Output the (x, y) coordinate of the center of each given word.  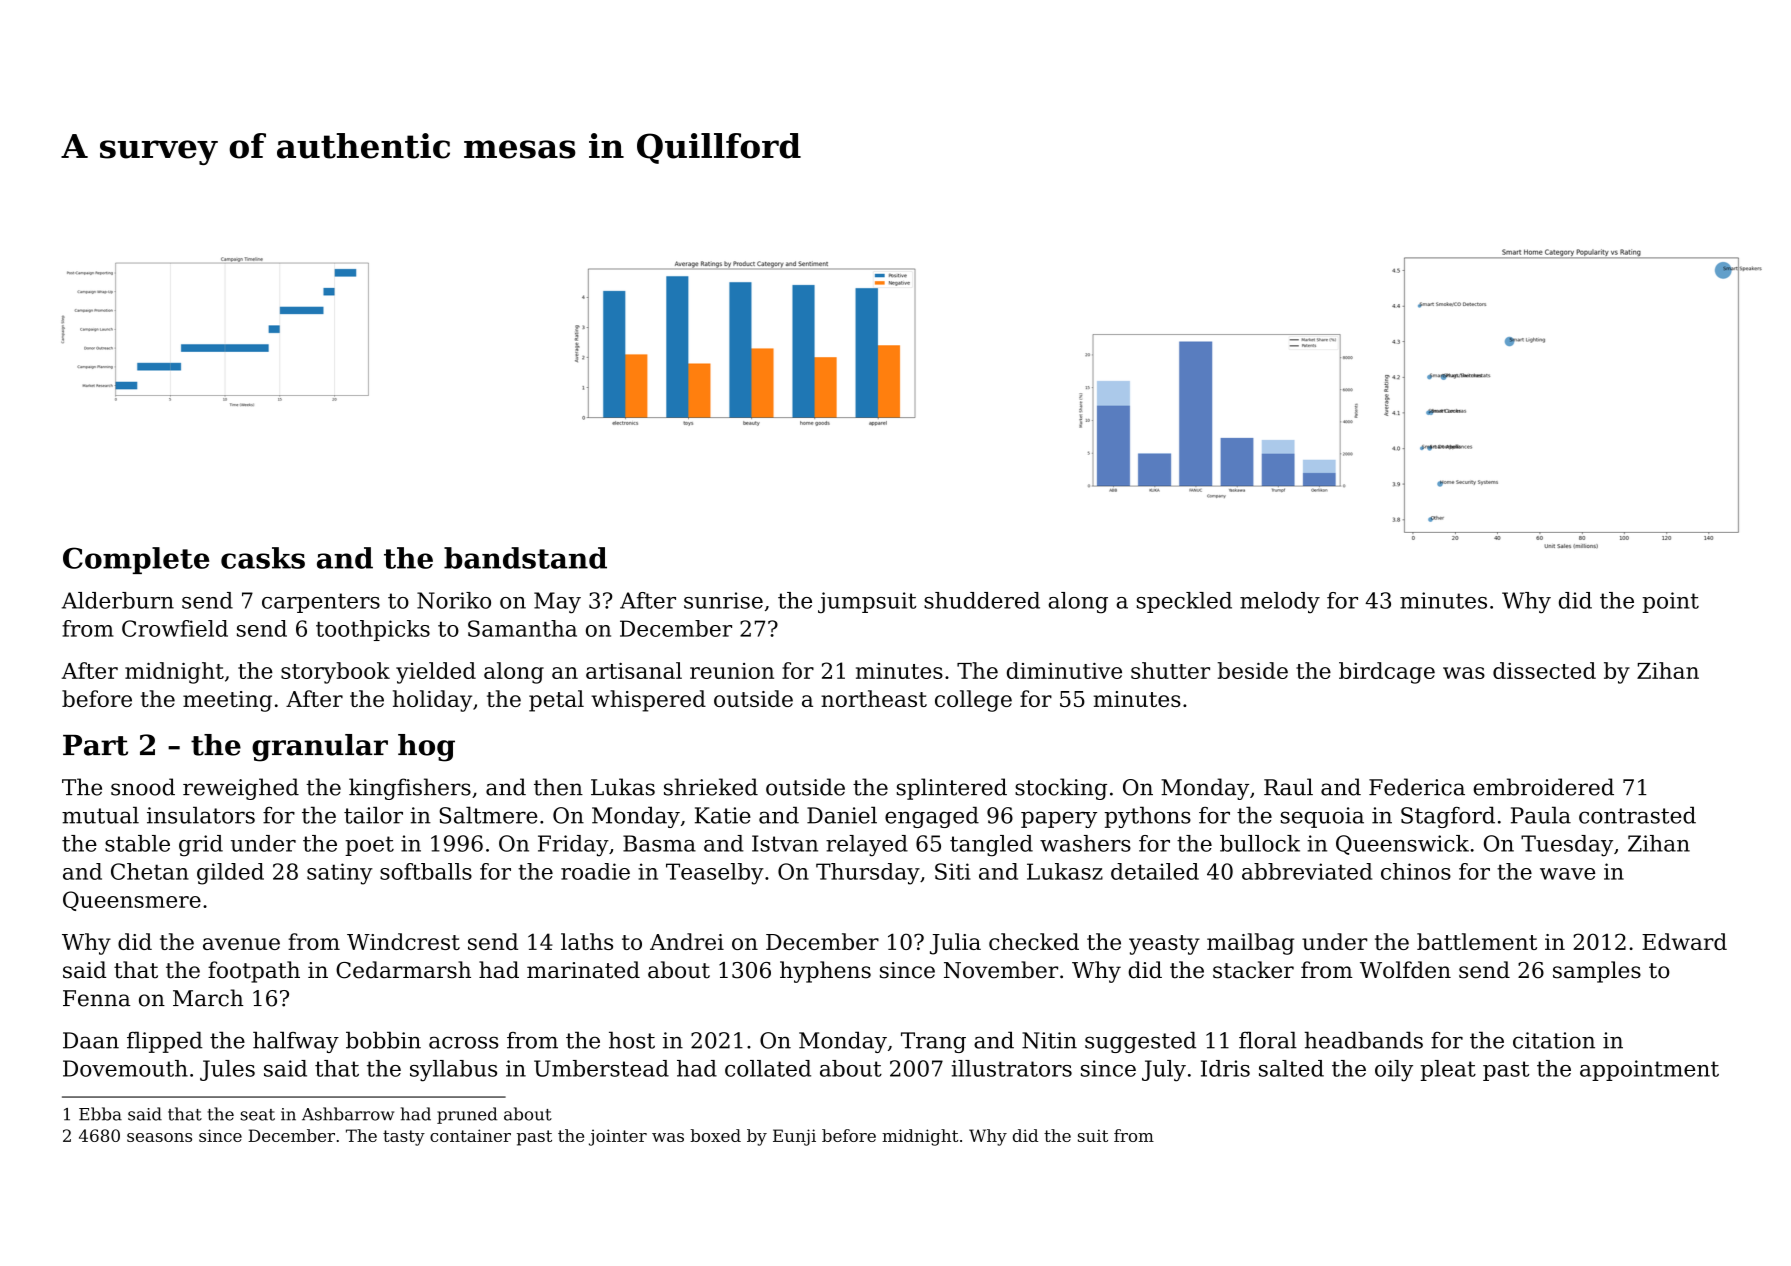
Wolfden (1405, 970)
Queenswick (1402, 845)
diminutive (1064, 670)
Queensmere (132, 901)
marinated (583, 970)
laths (587, 941)
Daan (91, 1040)
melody (1280, 603)
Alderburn (118, 600)
